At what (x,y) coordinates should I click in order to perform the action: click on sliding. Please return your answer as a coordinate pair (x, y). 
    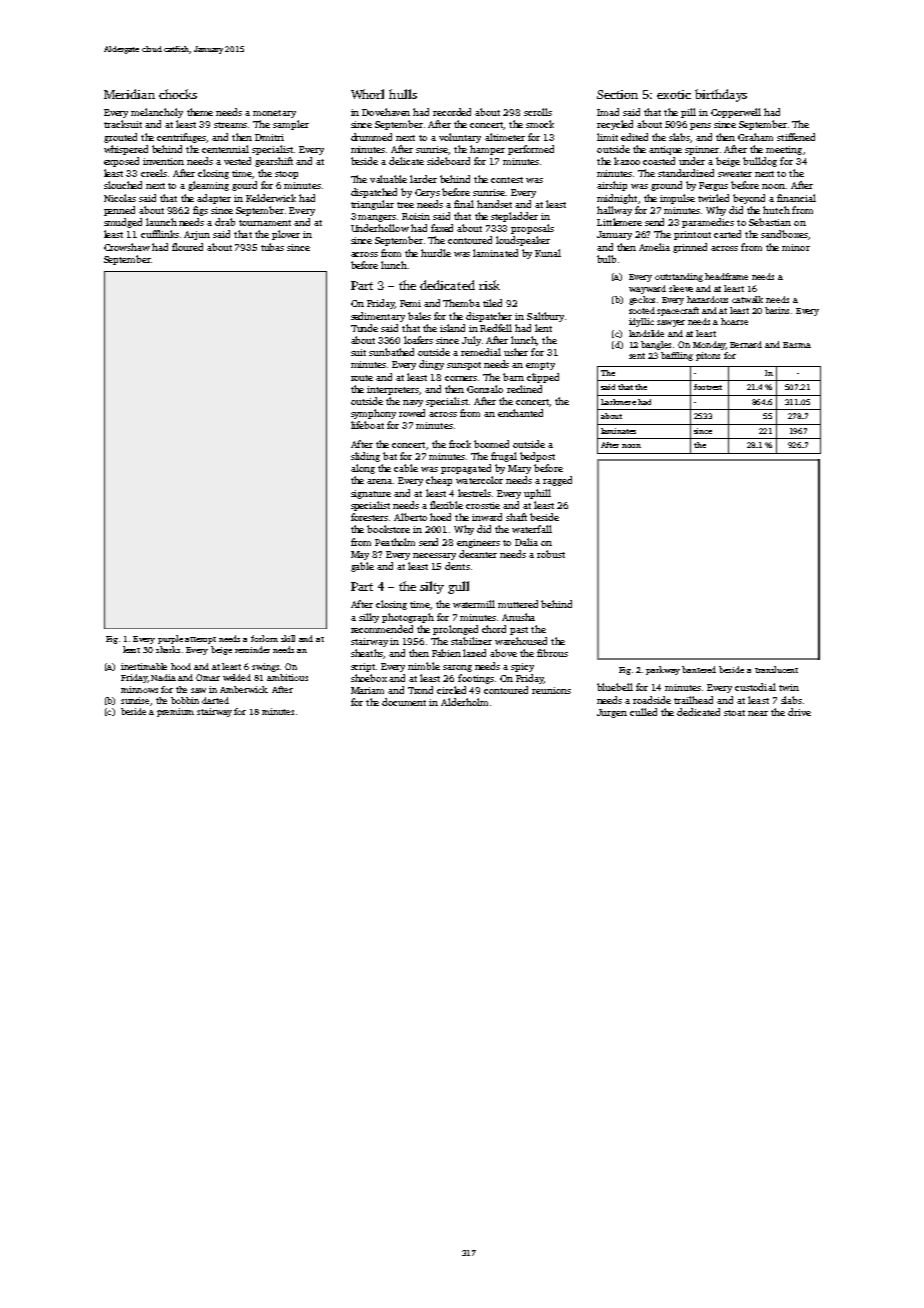
    Looking at the image, I should click on (365, 457).
